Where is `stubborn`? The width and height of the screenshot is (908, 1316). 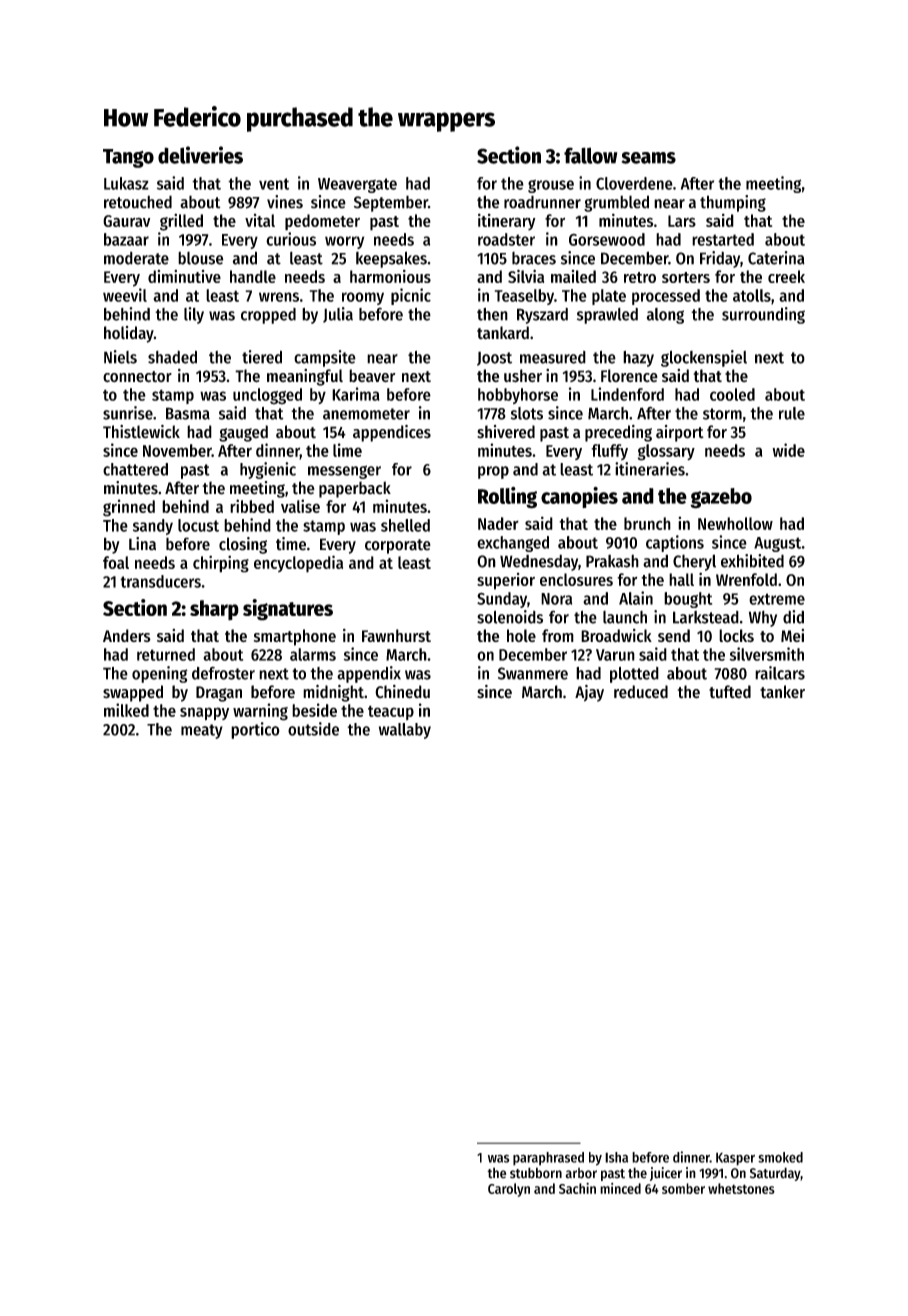 stubborn is located at coordinates (536, 1173).
